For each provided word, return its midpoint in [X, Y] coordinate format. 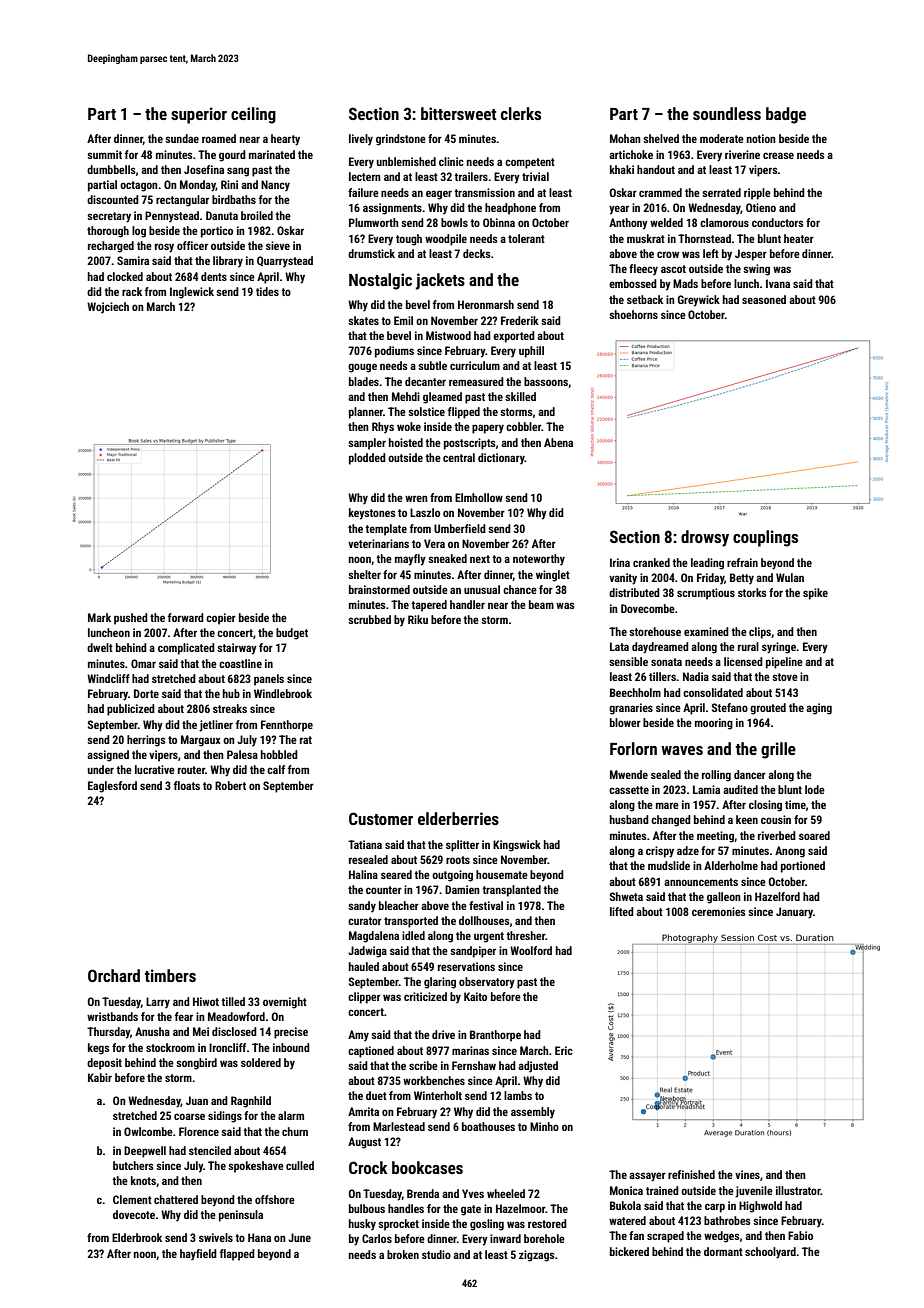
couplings [765, 538]
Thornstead [704, 238]
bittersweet [458, 113]
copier [221, 619]
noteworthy [539, 560]
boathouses [488, 1126]
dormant [723, 1251]
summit [104, 154]
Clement [132, 1199]
